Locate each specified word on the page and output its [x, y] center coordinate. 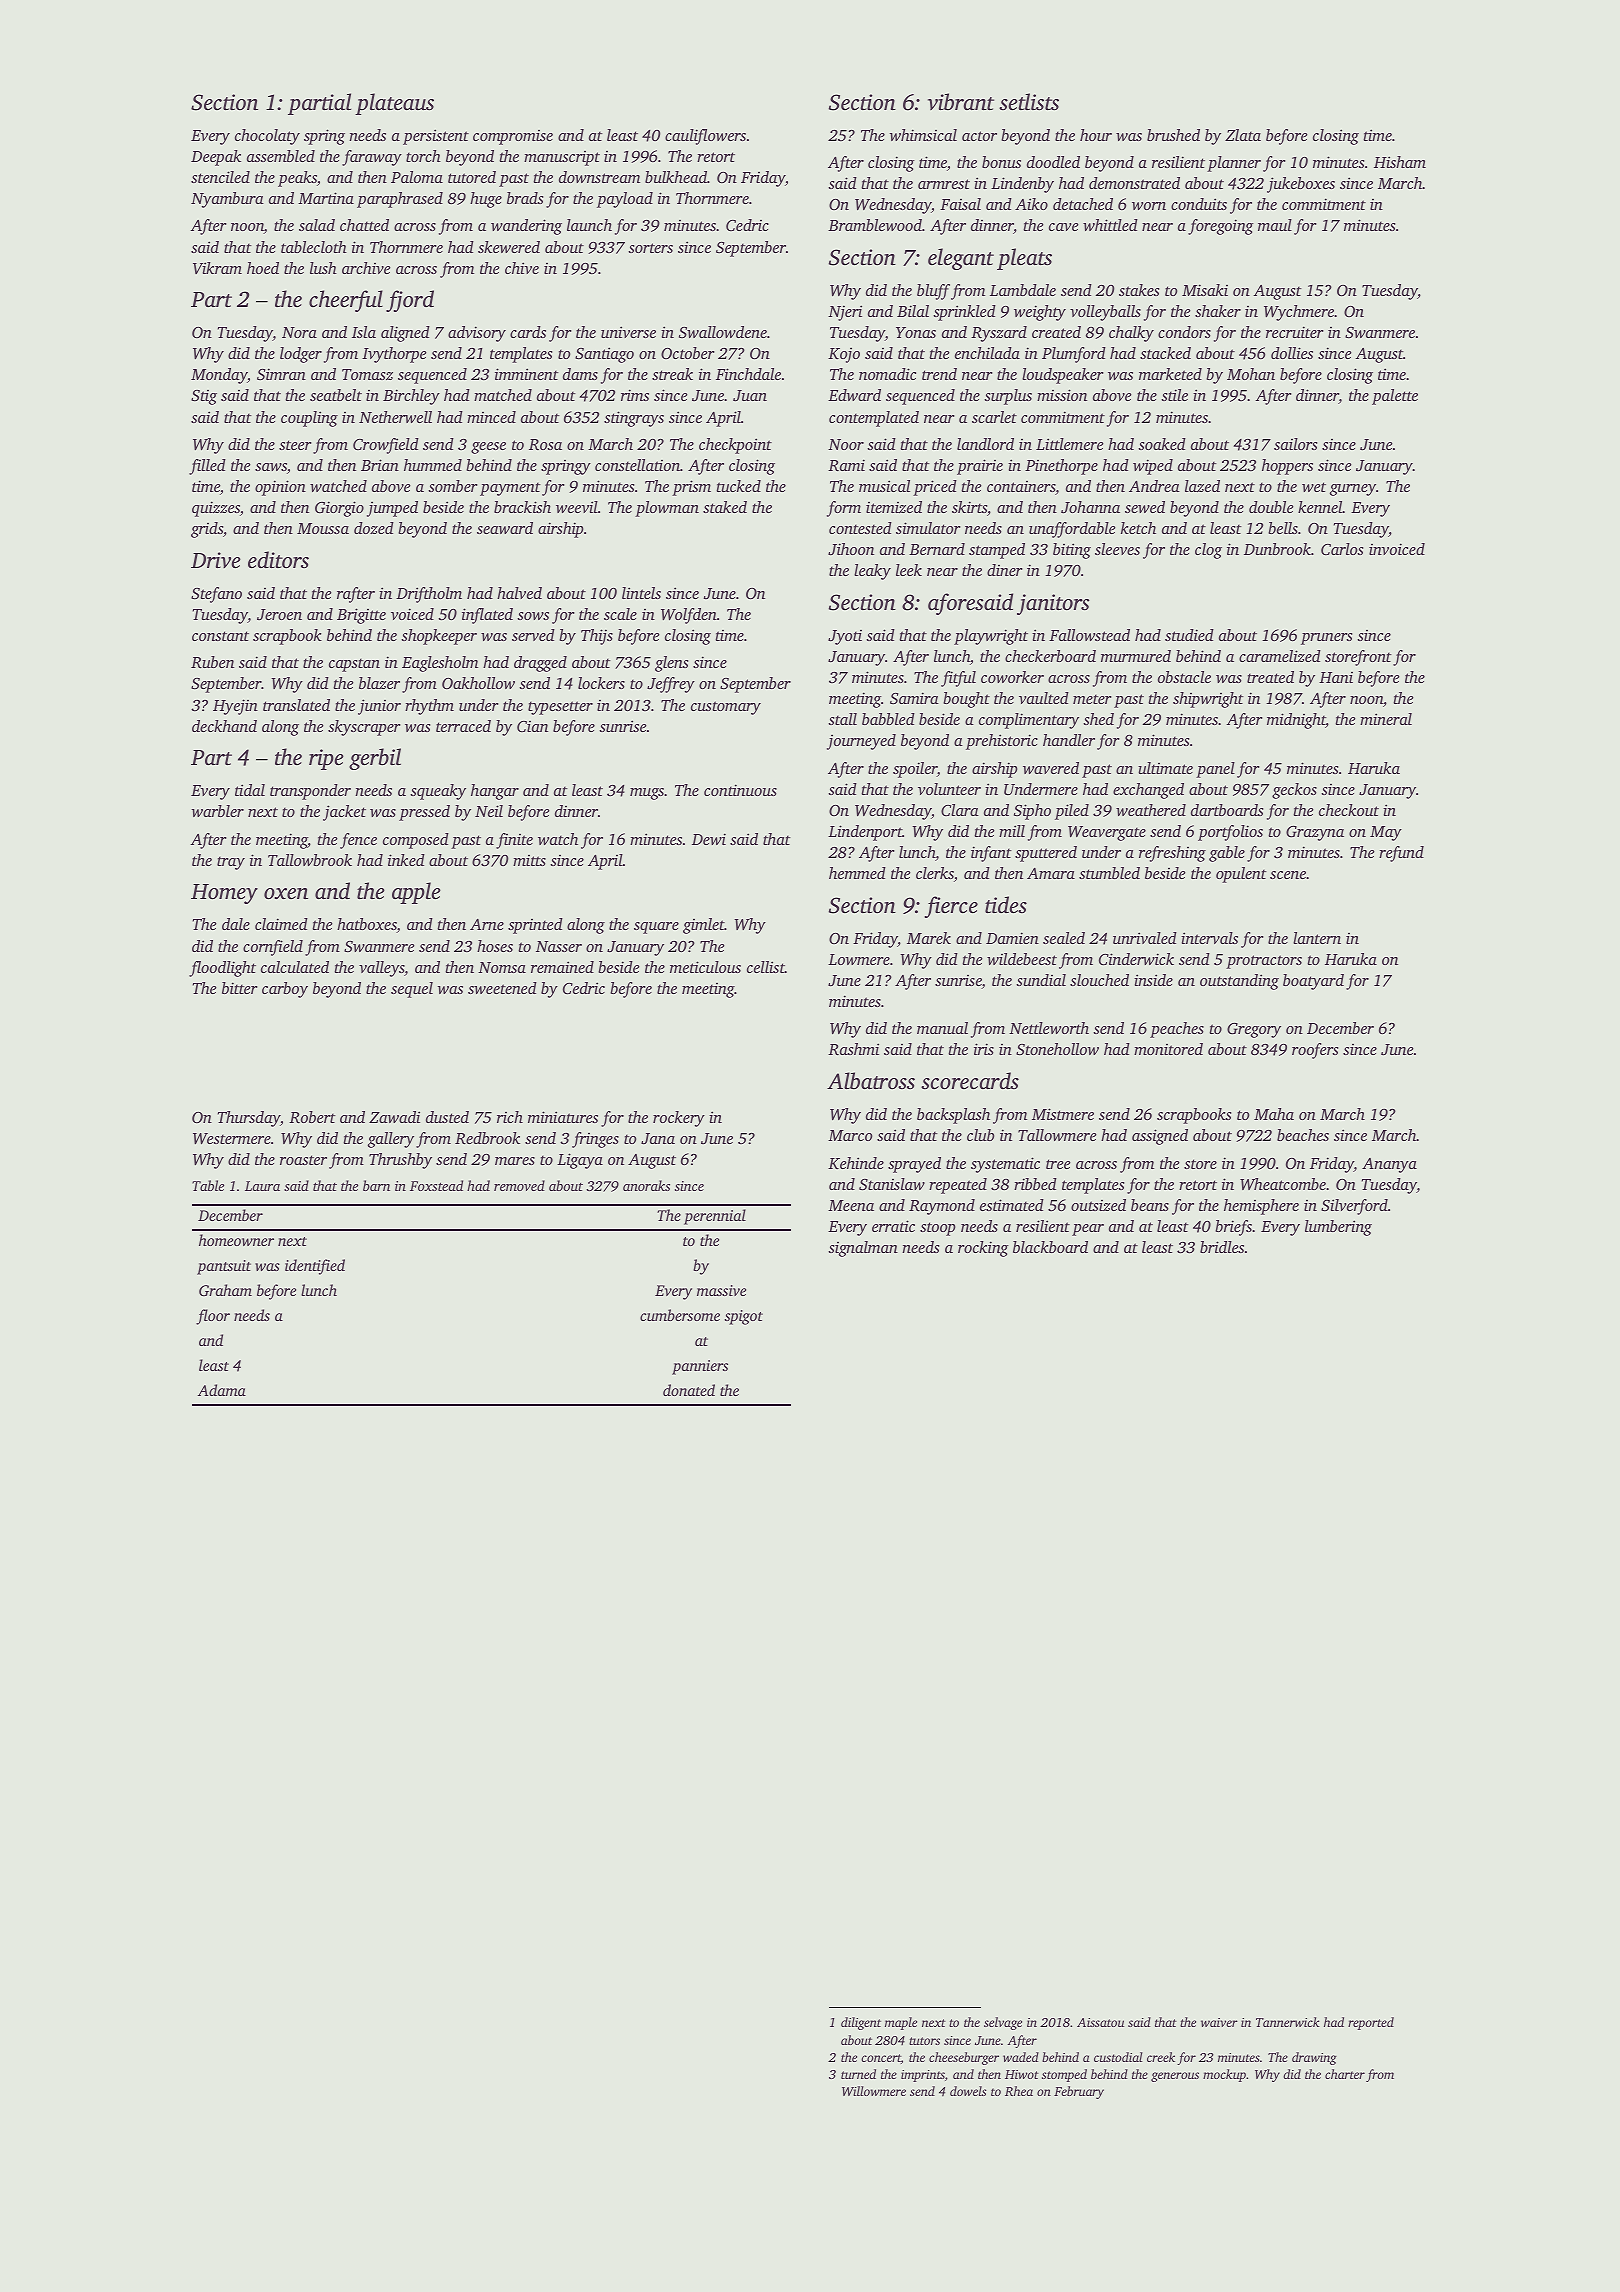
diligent [861, 2023]
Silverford [1354, 1207]
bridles [1222, 1247]
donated [689, 1390]
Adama [222, 1390]
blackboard [1050, 1247]
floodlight [222, 969]
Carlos [1342, 549]
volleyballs [1105, 313]
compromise [513, 137]
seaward [505, 528]
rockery [679, 1119]
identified [315, 1267]
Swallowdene [723, 332]
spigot [744, 1317]
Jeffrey [671, 685]
